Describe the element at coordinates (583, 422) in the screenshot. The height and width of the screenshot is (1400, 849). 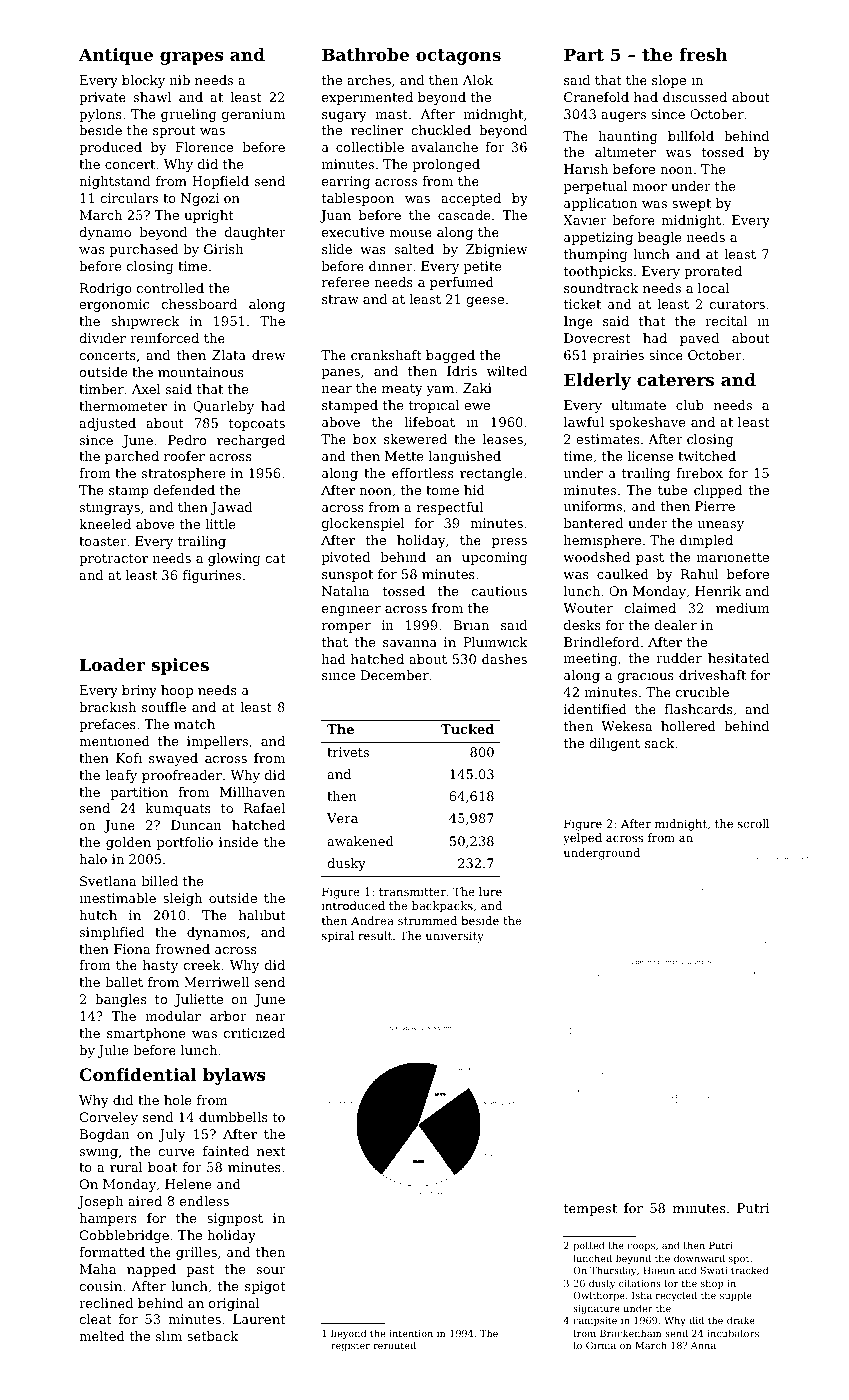
I see `lawful` at that location.
